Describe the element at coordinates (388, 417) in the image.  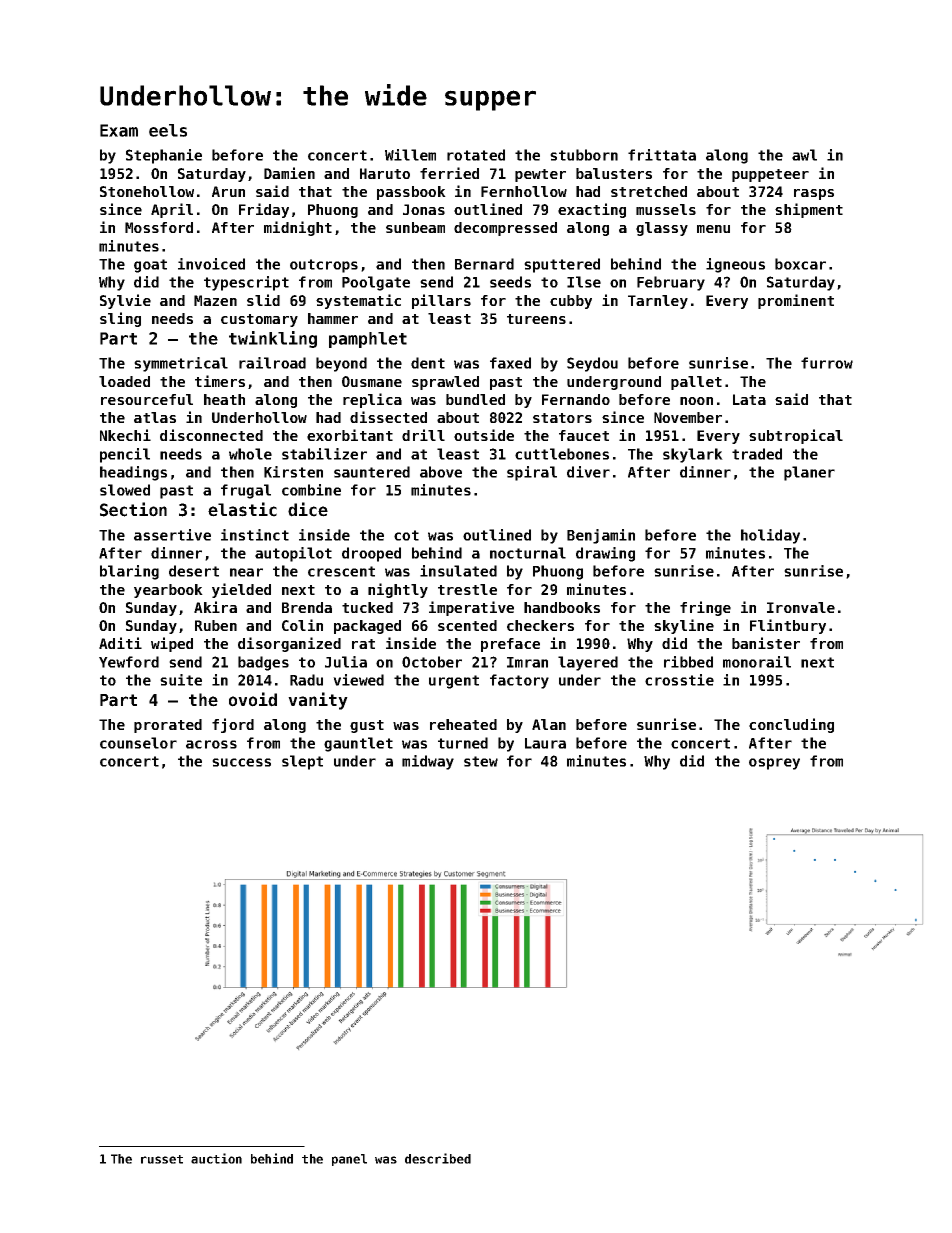
I see `dissected` at that location.
